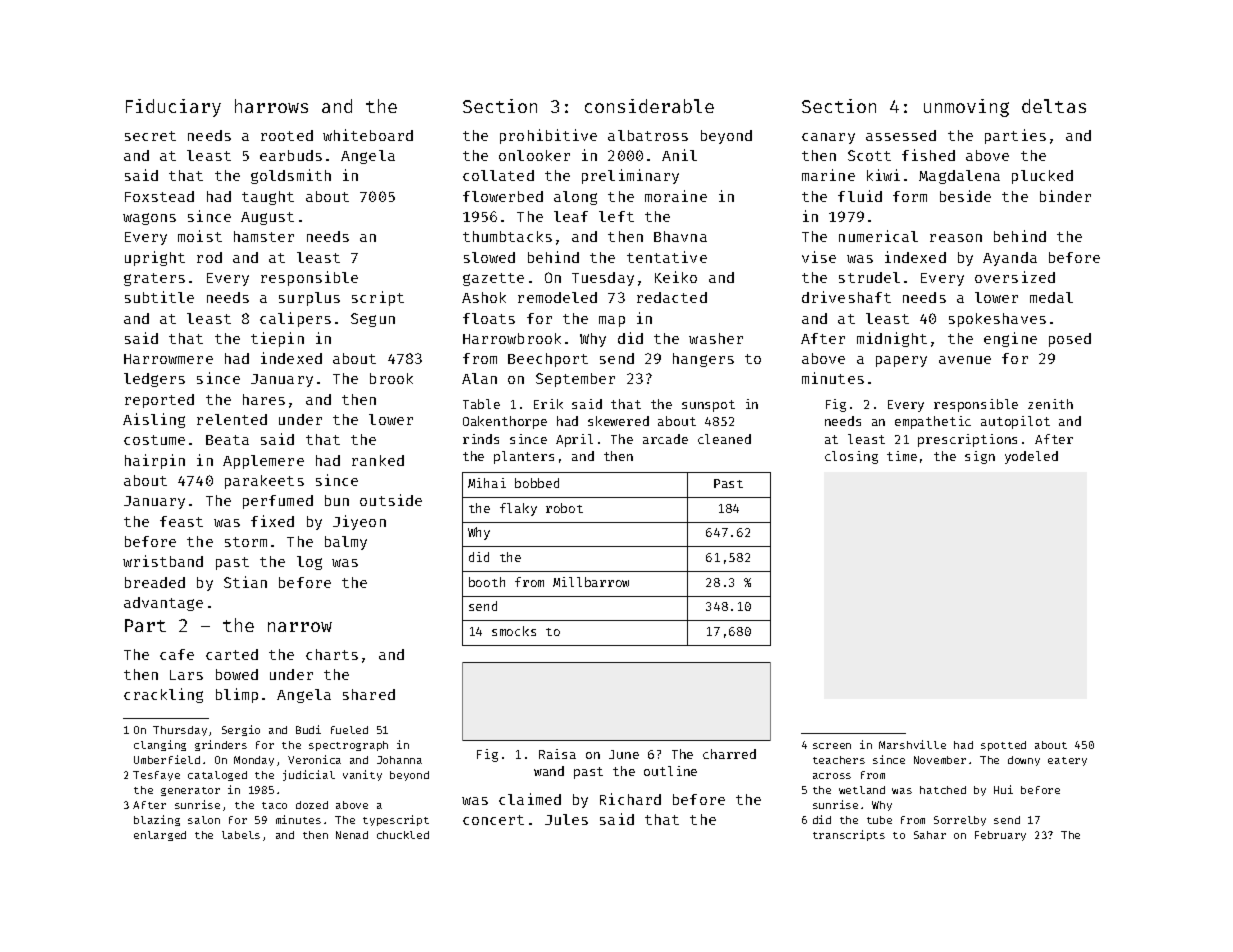 The width and height of the screenshot is (1233, 952). Describe the element at coordinates (272, 521) in the screenshot. I see `fixed` at that location.
